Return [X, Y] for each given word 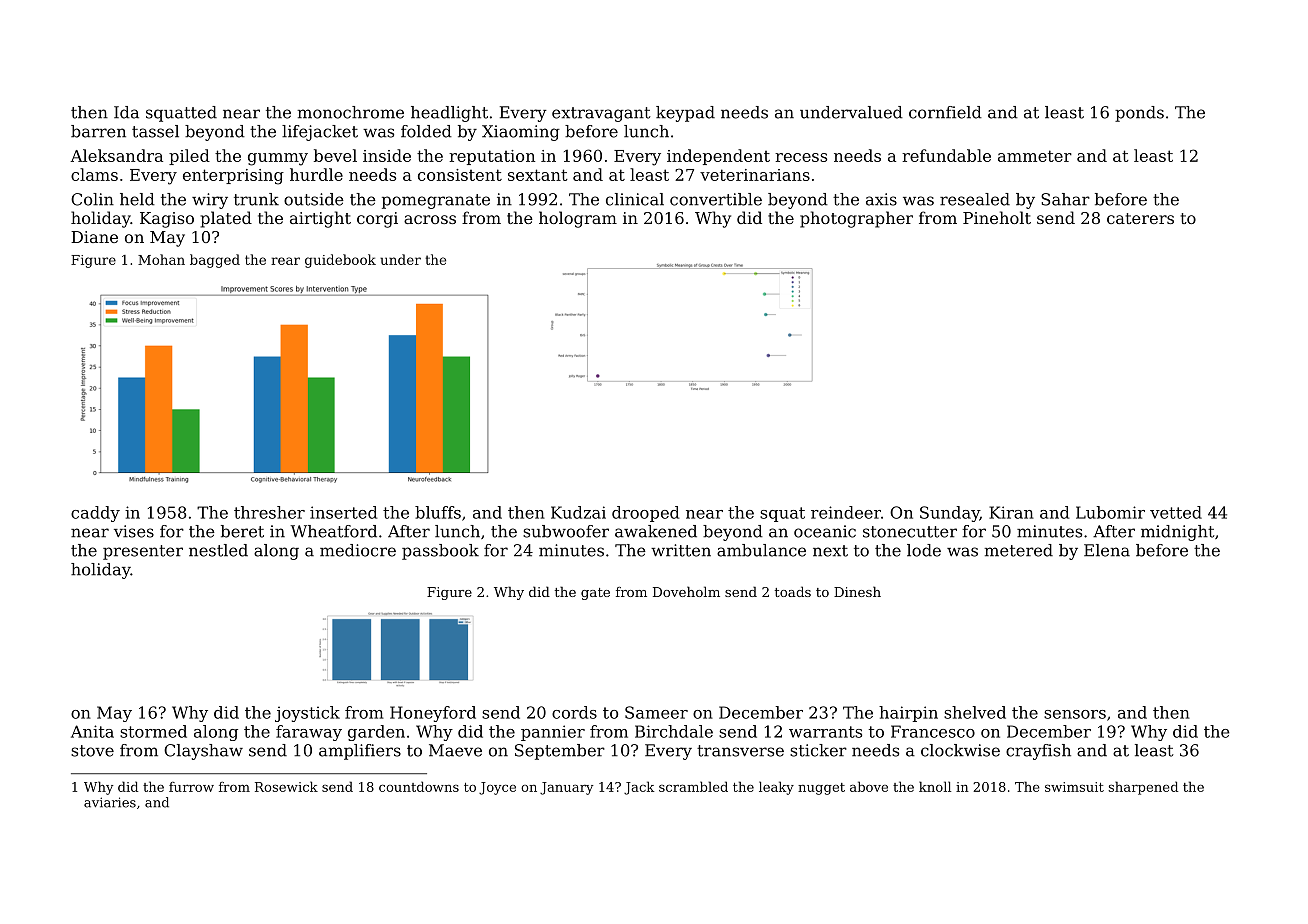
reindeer [846, 512]
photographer [856, 219]
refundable [946, 155]
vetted [1176, 512]
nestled [218, 550]
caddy [95, 514]
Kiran [1011, 512]
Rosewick [286, 786]
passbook [440, 552]
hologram [578, 219]
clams [94, 174]
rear [285, 261]
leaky [776, 788]
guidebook [340, 261]
